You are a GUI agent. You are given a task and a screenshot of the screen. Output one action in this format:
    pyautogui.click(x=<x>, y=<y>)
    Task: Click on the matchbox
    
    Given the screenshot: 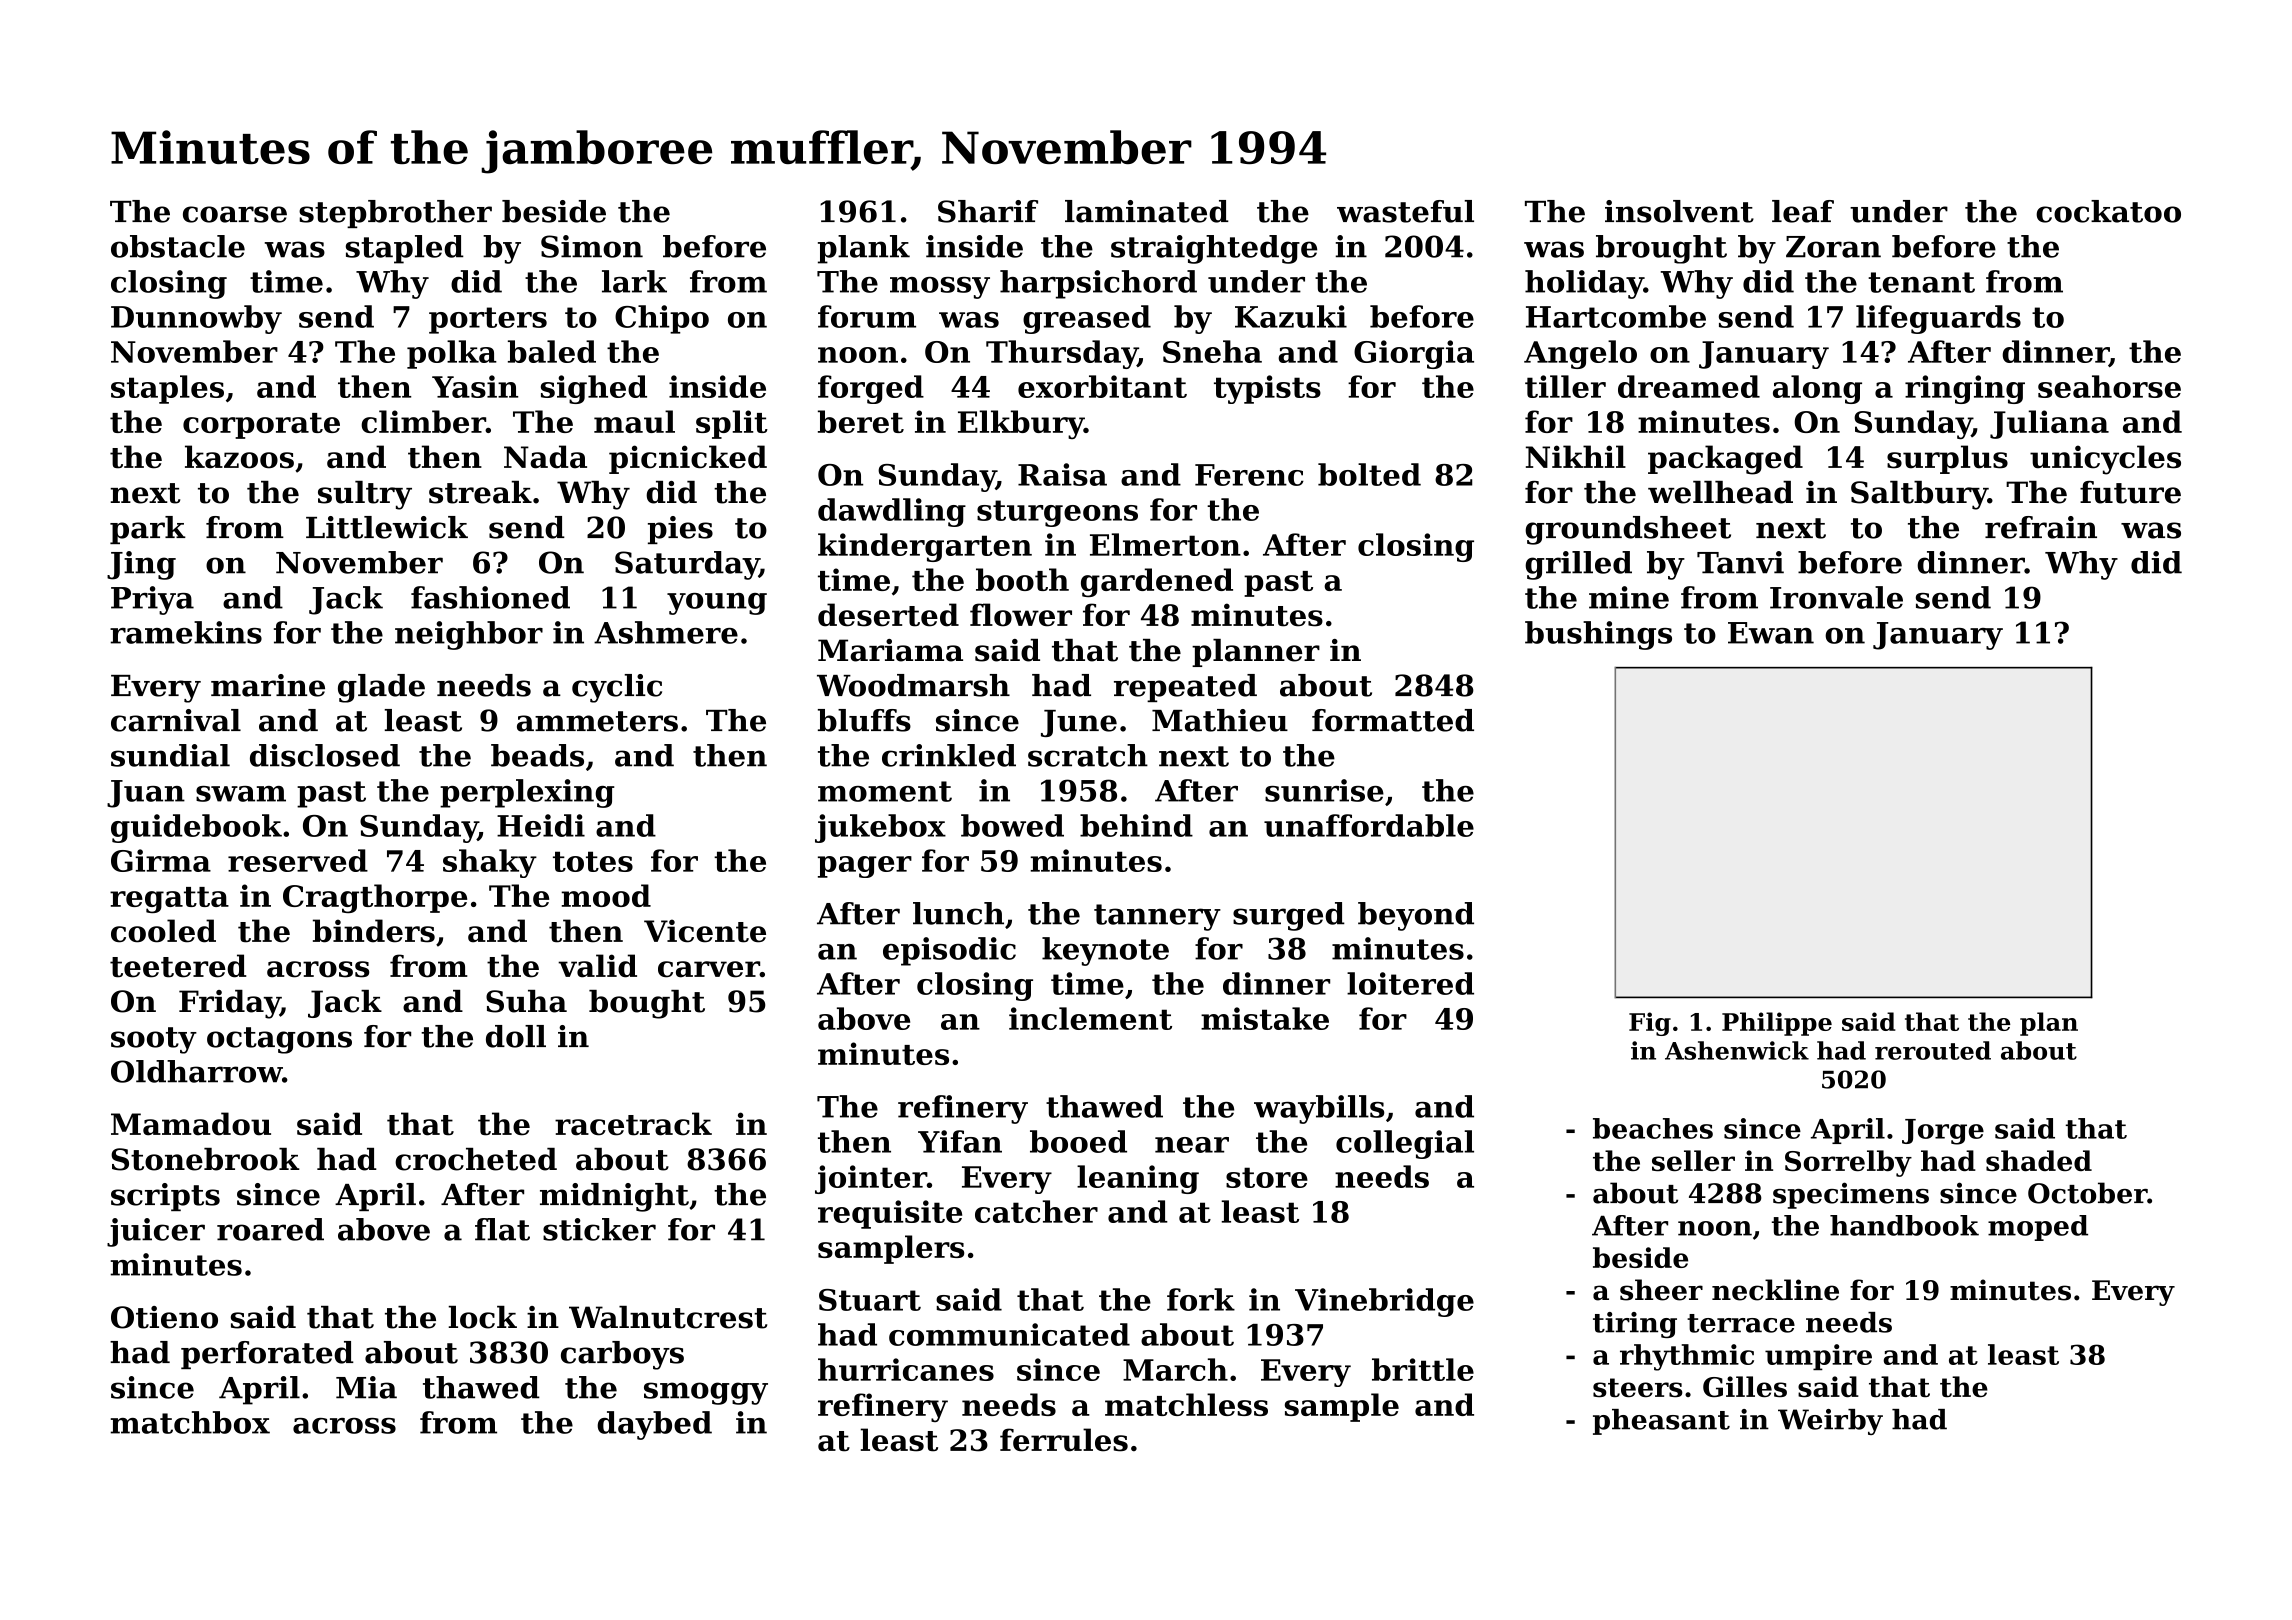 What is the action you would take?
    pyautogui.click(x=190, y=1422)
